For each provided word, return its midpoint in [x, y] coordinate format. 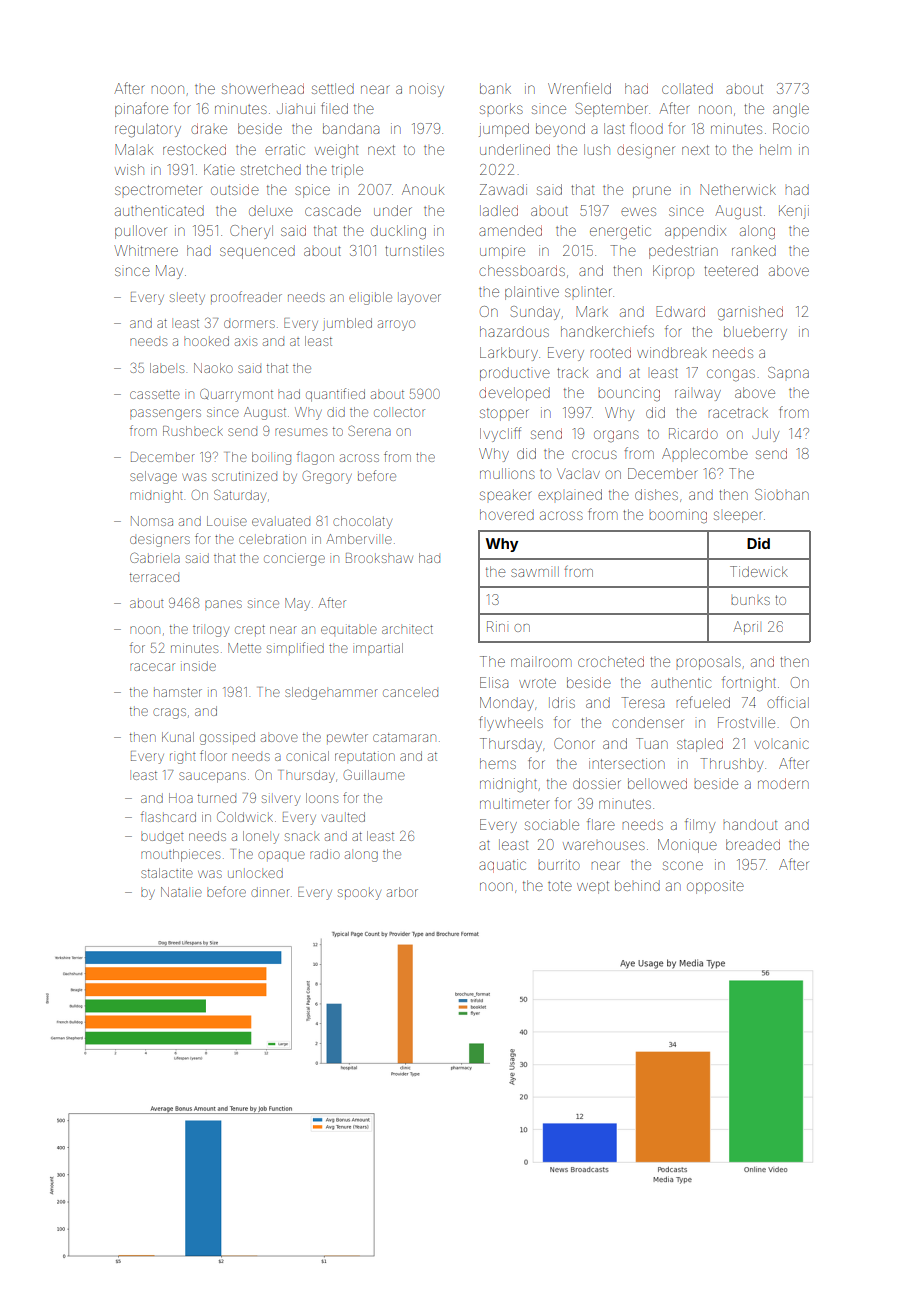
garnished [750, 313]
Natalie [181, 892]
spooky [359, 894]
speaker [506, 494]
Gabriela [155, 557]
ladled [499, 210]
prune [652, 192]
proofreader [246, 296]
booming [678, 516]
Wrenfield [579, 88]
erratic [285, 149]
